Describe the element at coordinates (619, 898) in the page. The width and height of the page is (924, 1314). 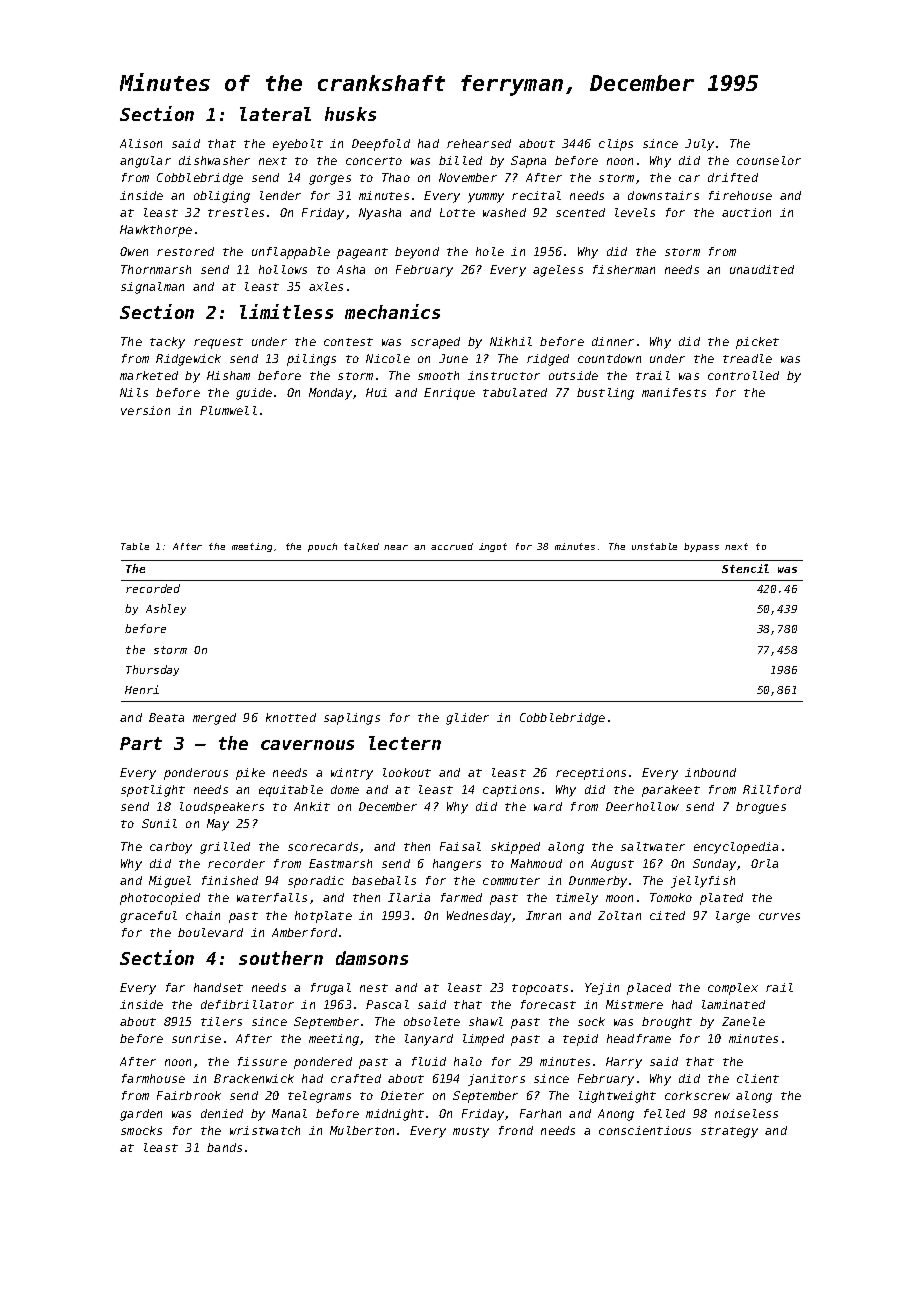
I see `moon` at that location.
